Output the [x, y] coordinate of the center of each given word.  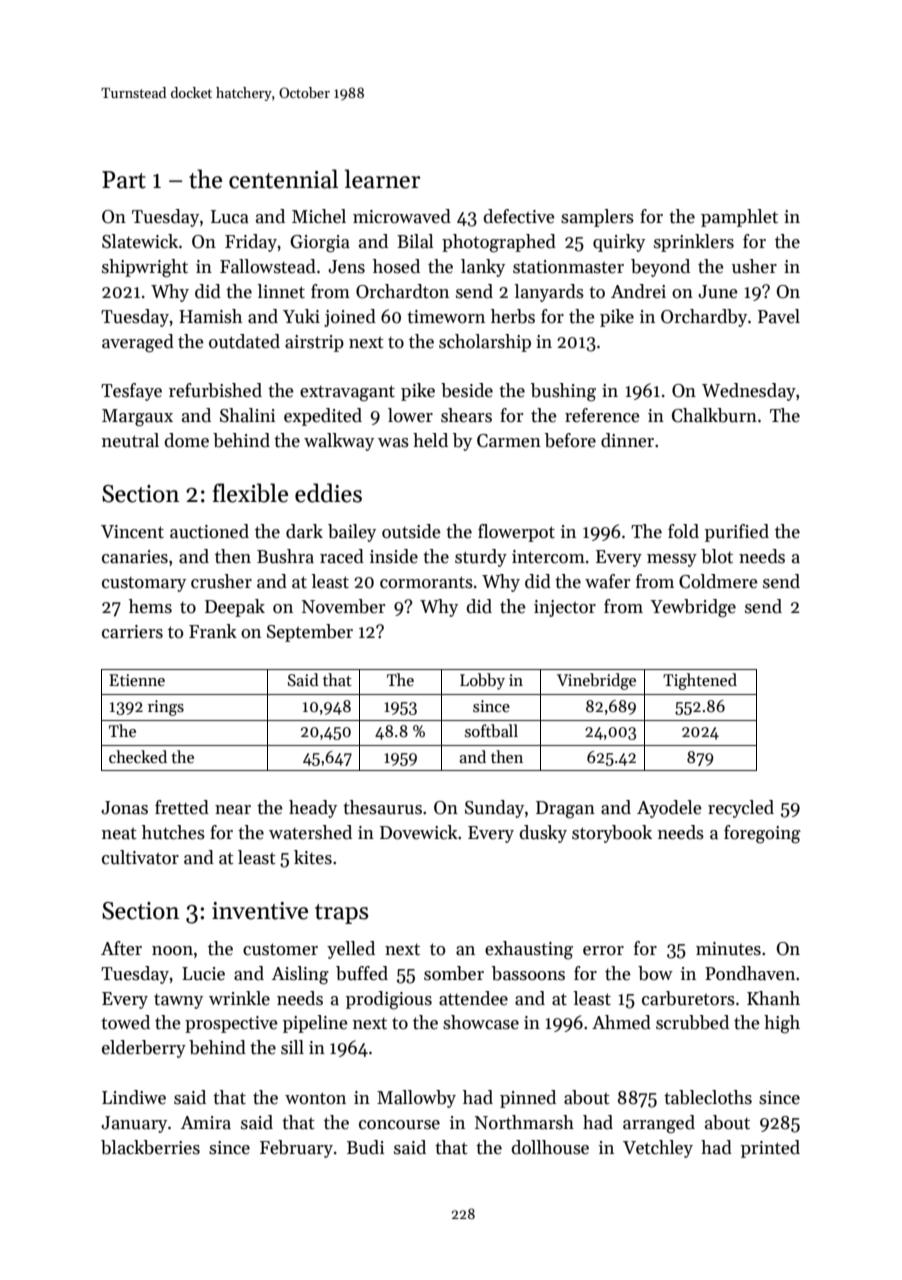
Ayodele [669, 809]
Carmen [509, 441]
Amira [206, 1123]
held [430, 440]
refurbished [215, 390]
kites [313, 857]
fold [683, 531]
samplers [597, 218]
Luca [230, 217]
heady [313, 809]
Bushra [285, 556]
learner [382, 179]
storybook [612, 834]
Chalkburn [714, 415]
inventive [260, 911]
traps [341, 914]
